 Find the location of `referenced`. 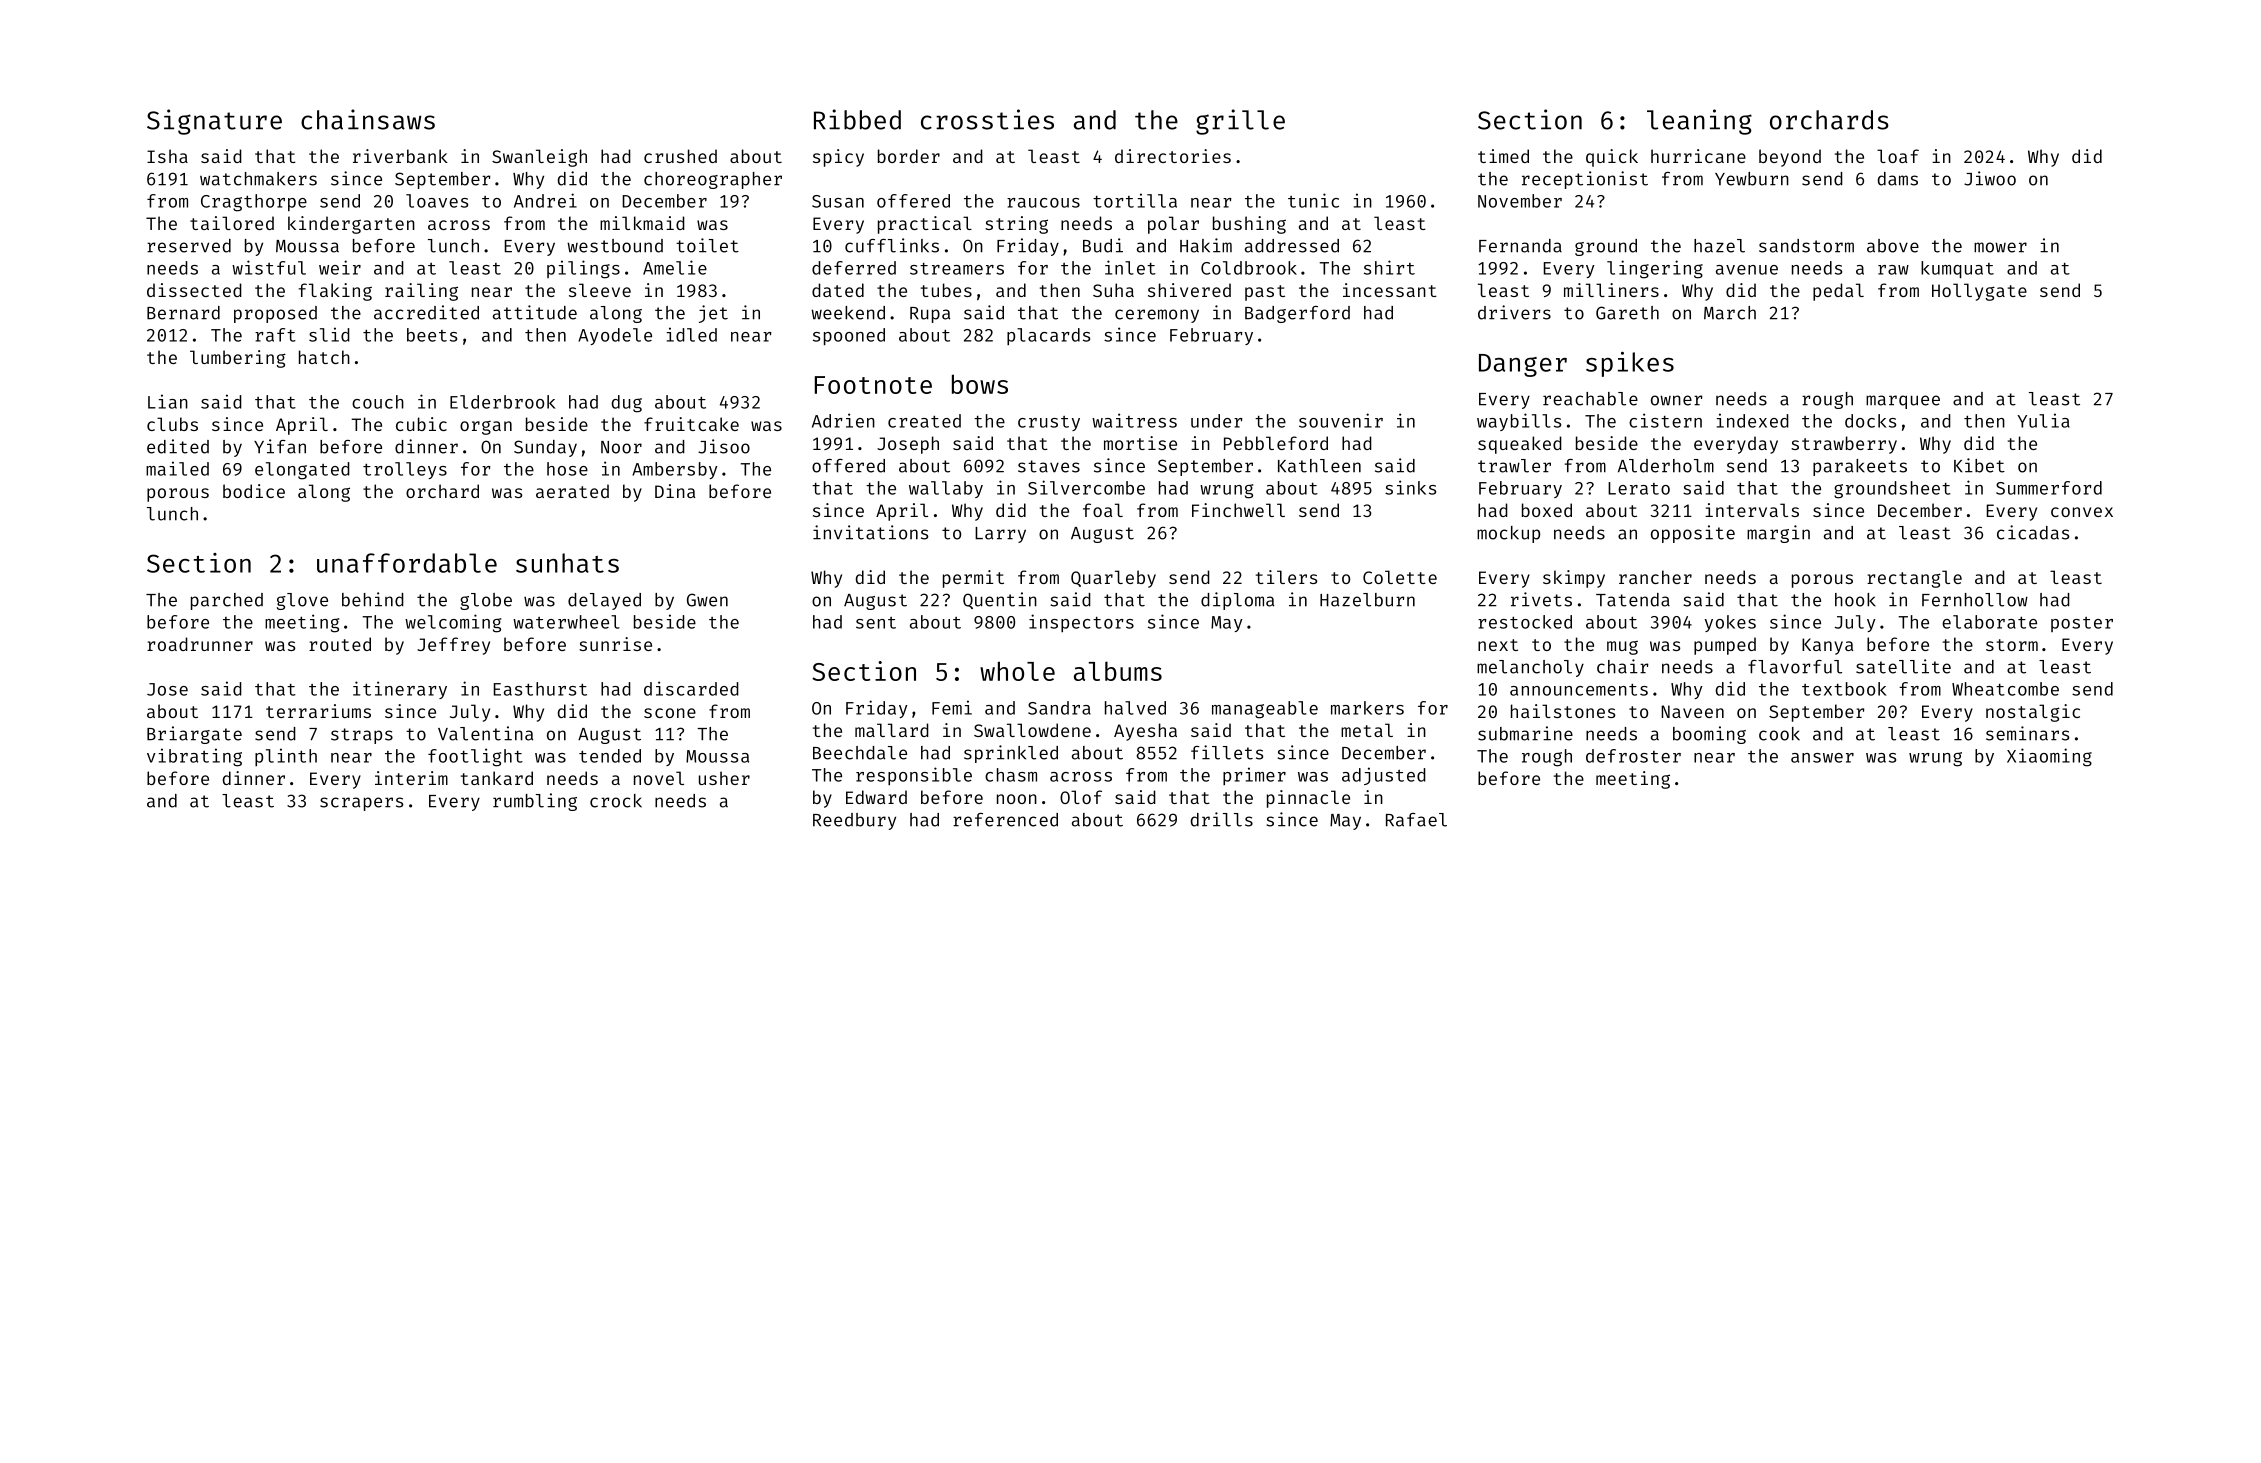

referenced is located at coordinates (1005, 820).
